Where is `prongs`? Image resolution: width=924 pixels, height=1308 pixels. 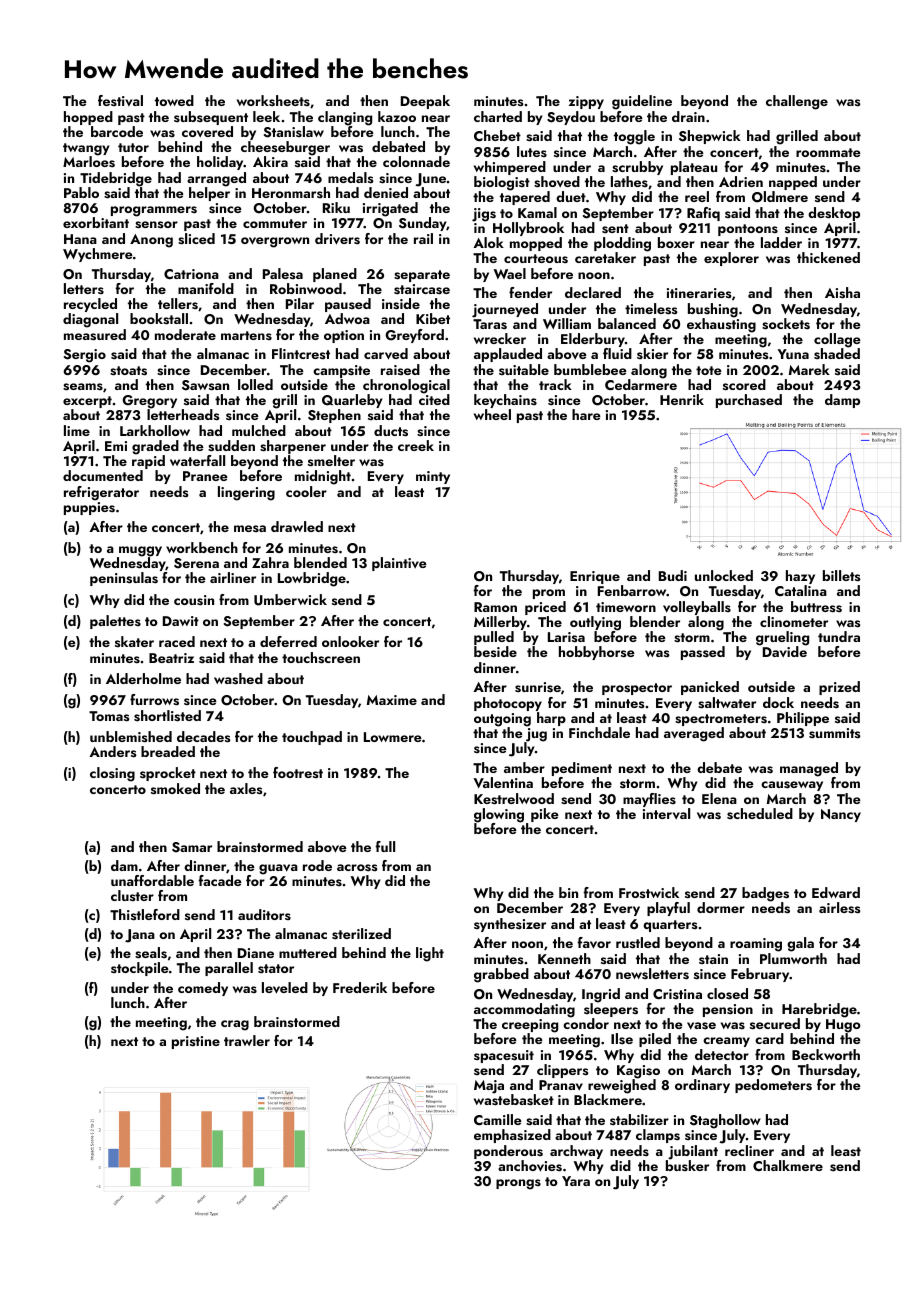
prongs is located at coordinates (518, 1184).
